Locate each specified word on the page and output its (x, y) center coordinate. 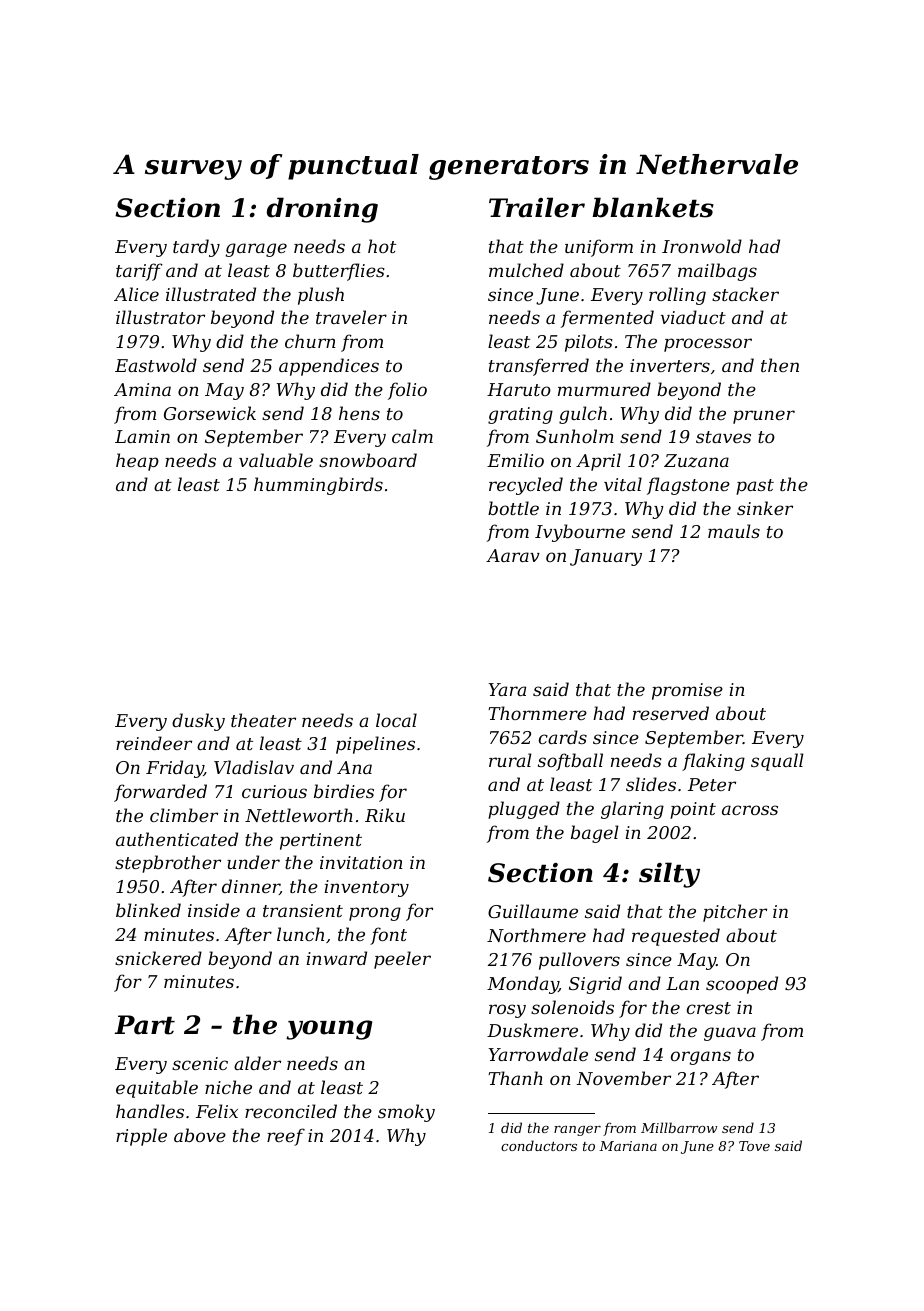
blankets (653, 207)
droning (322, 210)
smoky (406, 1113)
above (200, 1135)
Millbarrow (679, 1127)
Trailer (537, 207)
